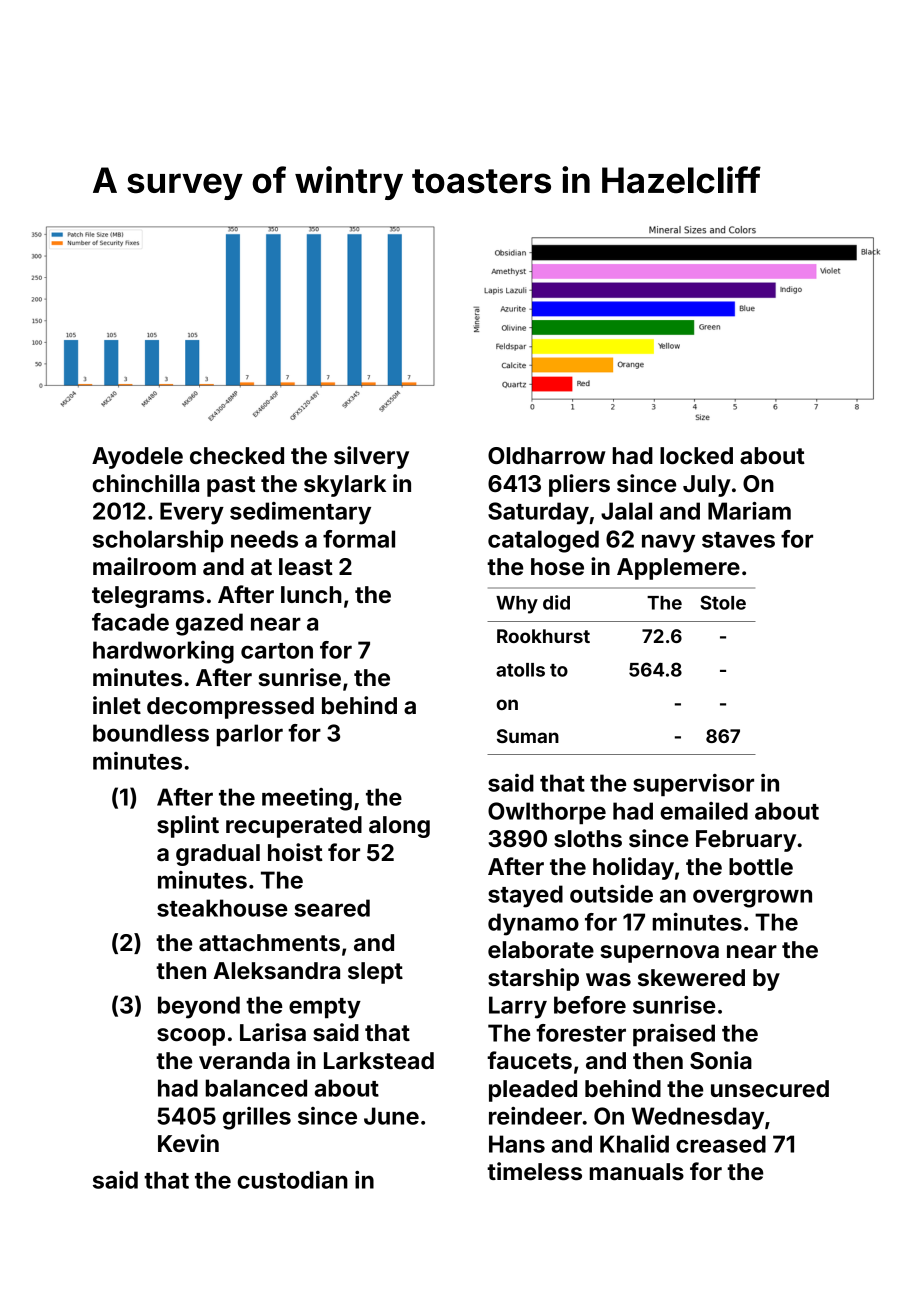 The width and height of the image is (924, 1311). Describe the element at coordinates (332, 908) in the image. I see `seared` at that location.
